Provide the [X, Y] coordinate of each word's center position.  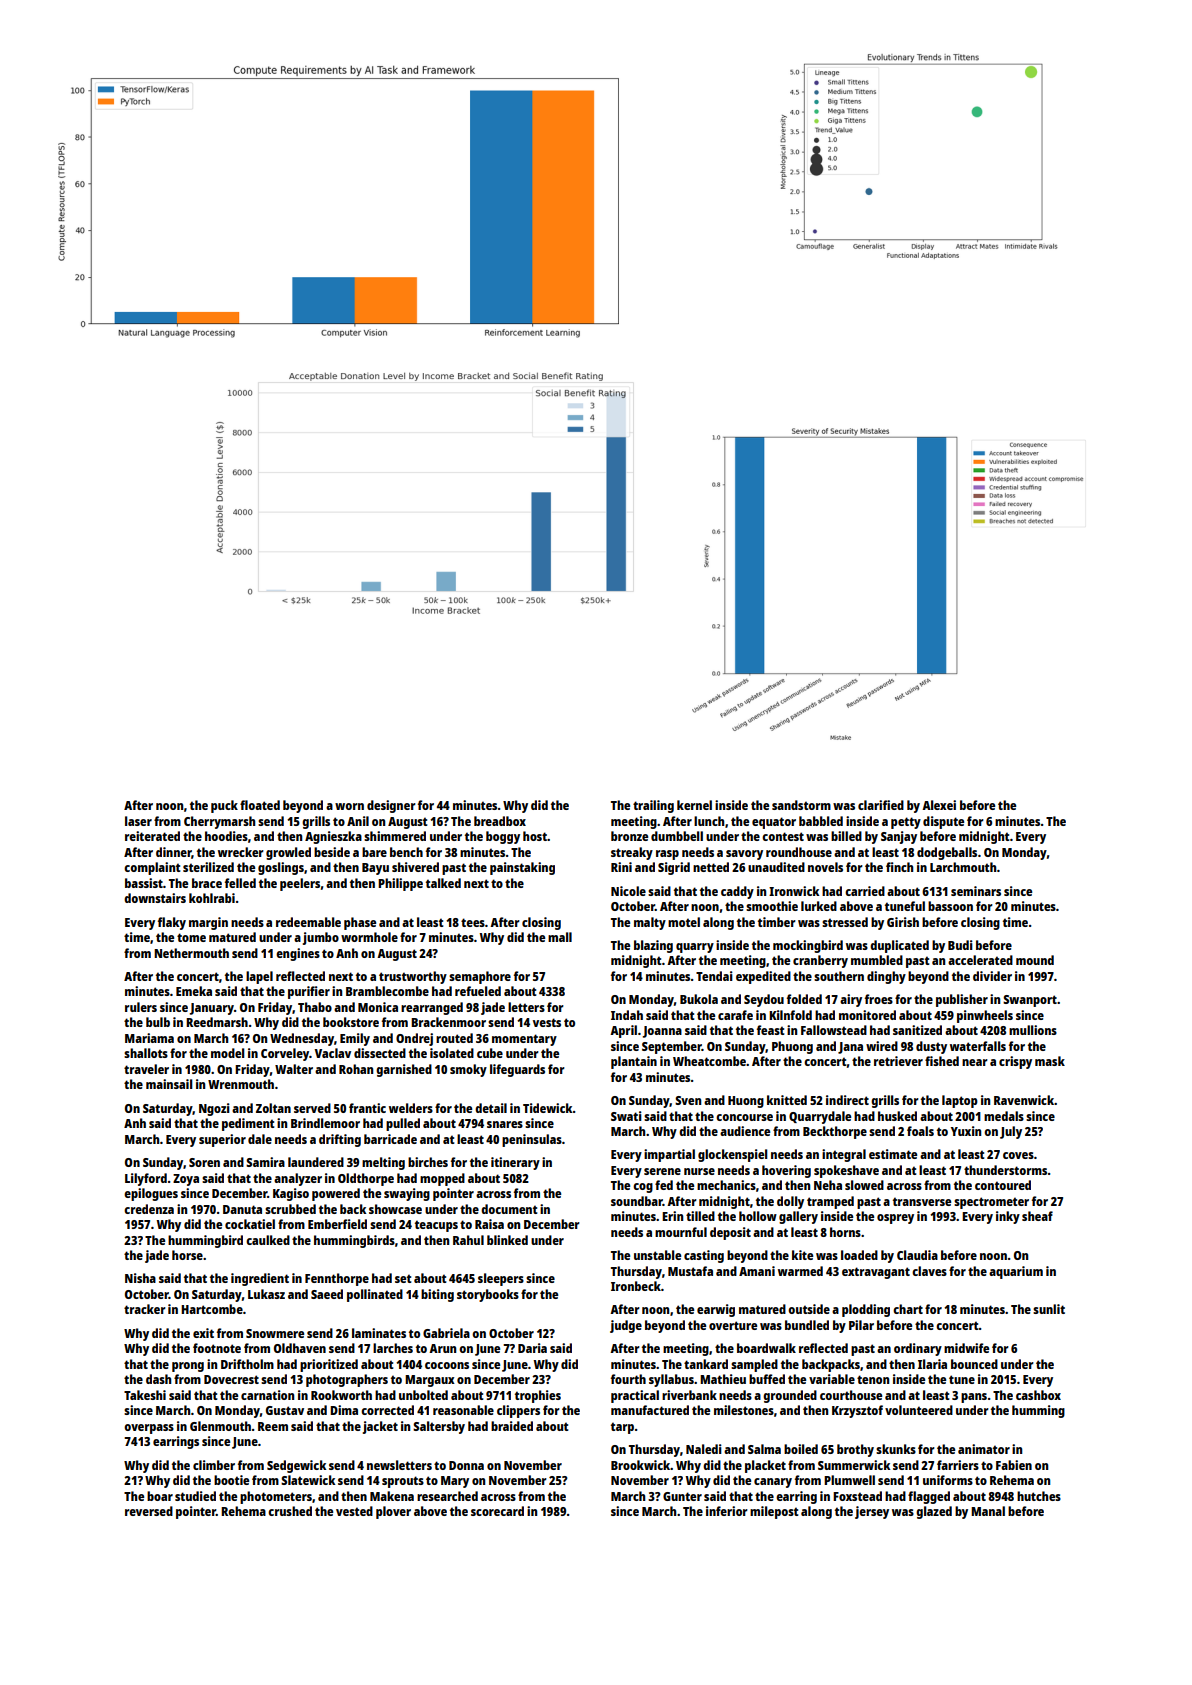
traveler [146, 1069]
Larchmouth [963, 867]
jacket [380, 1427]
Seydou [764, 1000]
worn [349, 806]
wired [882, 1046]
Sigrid [674, 868]
